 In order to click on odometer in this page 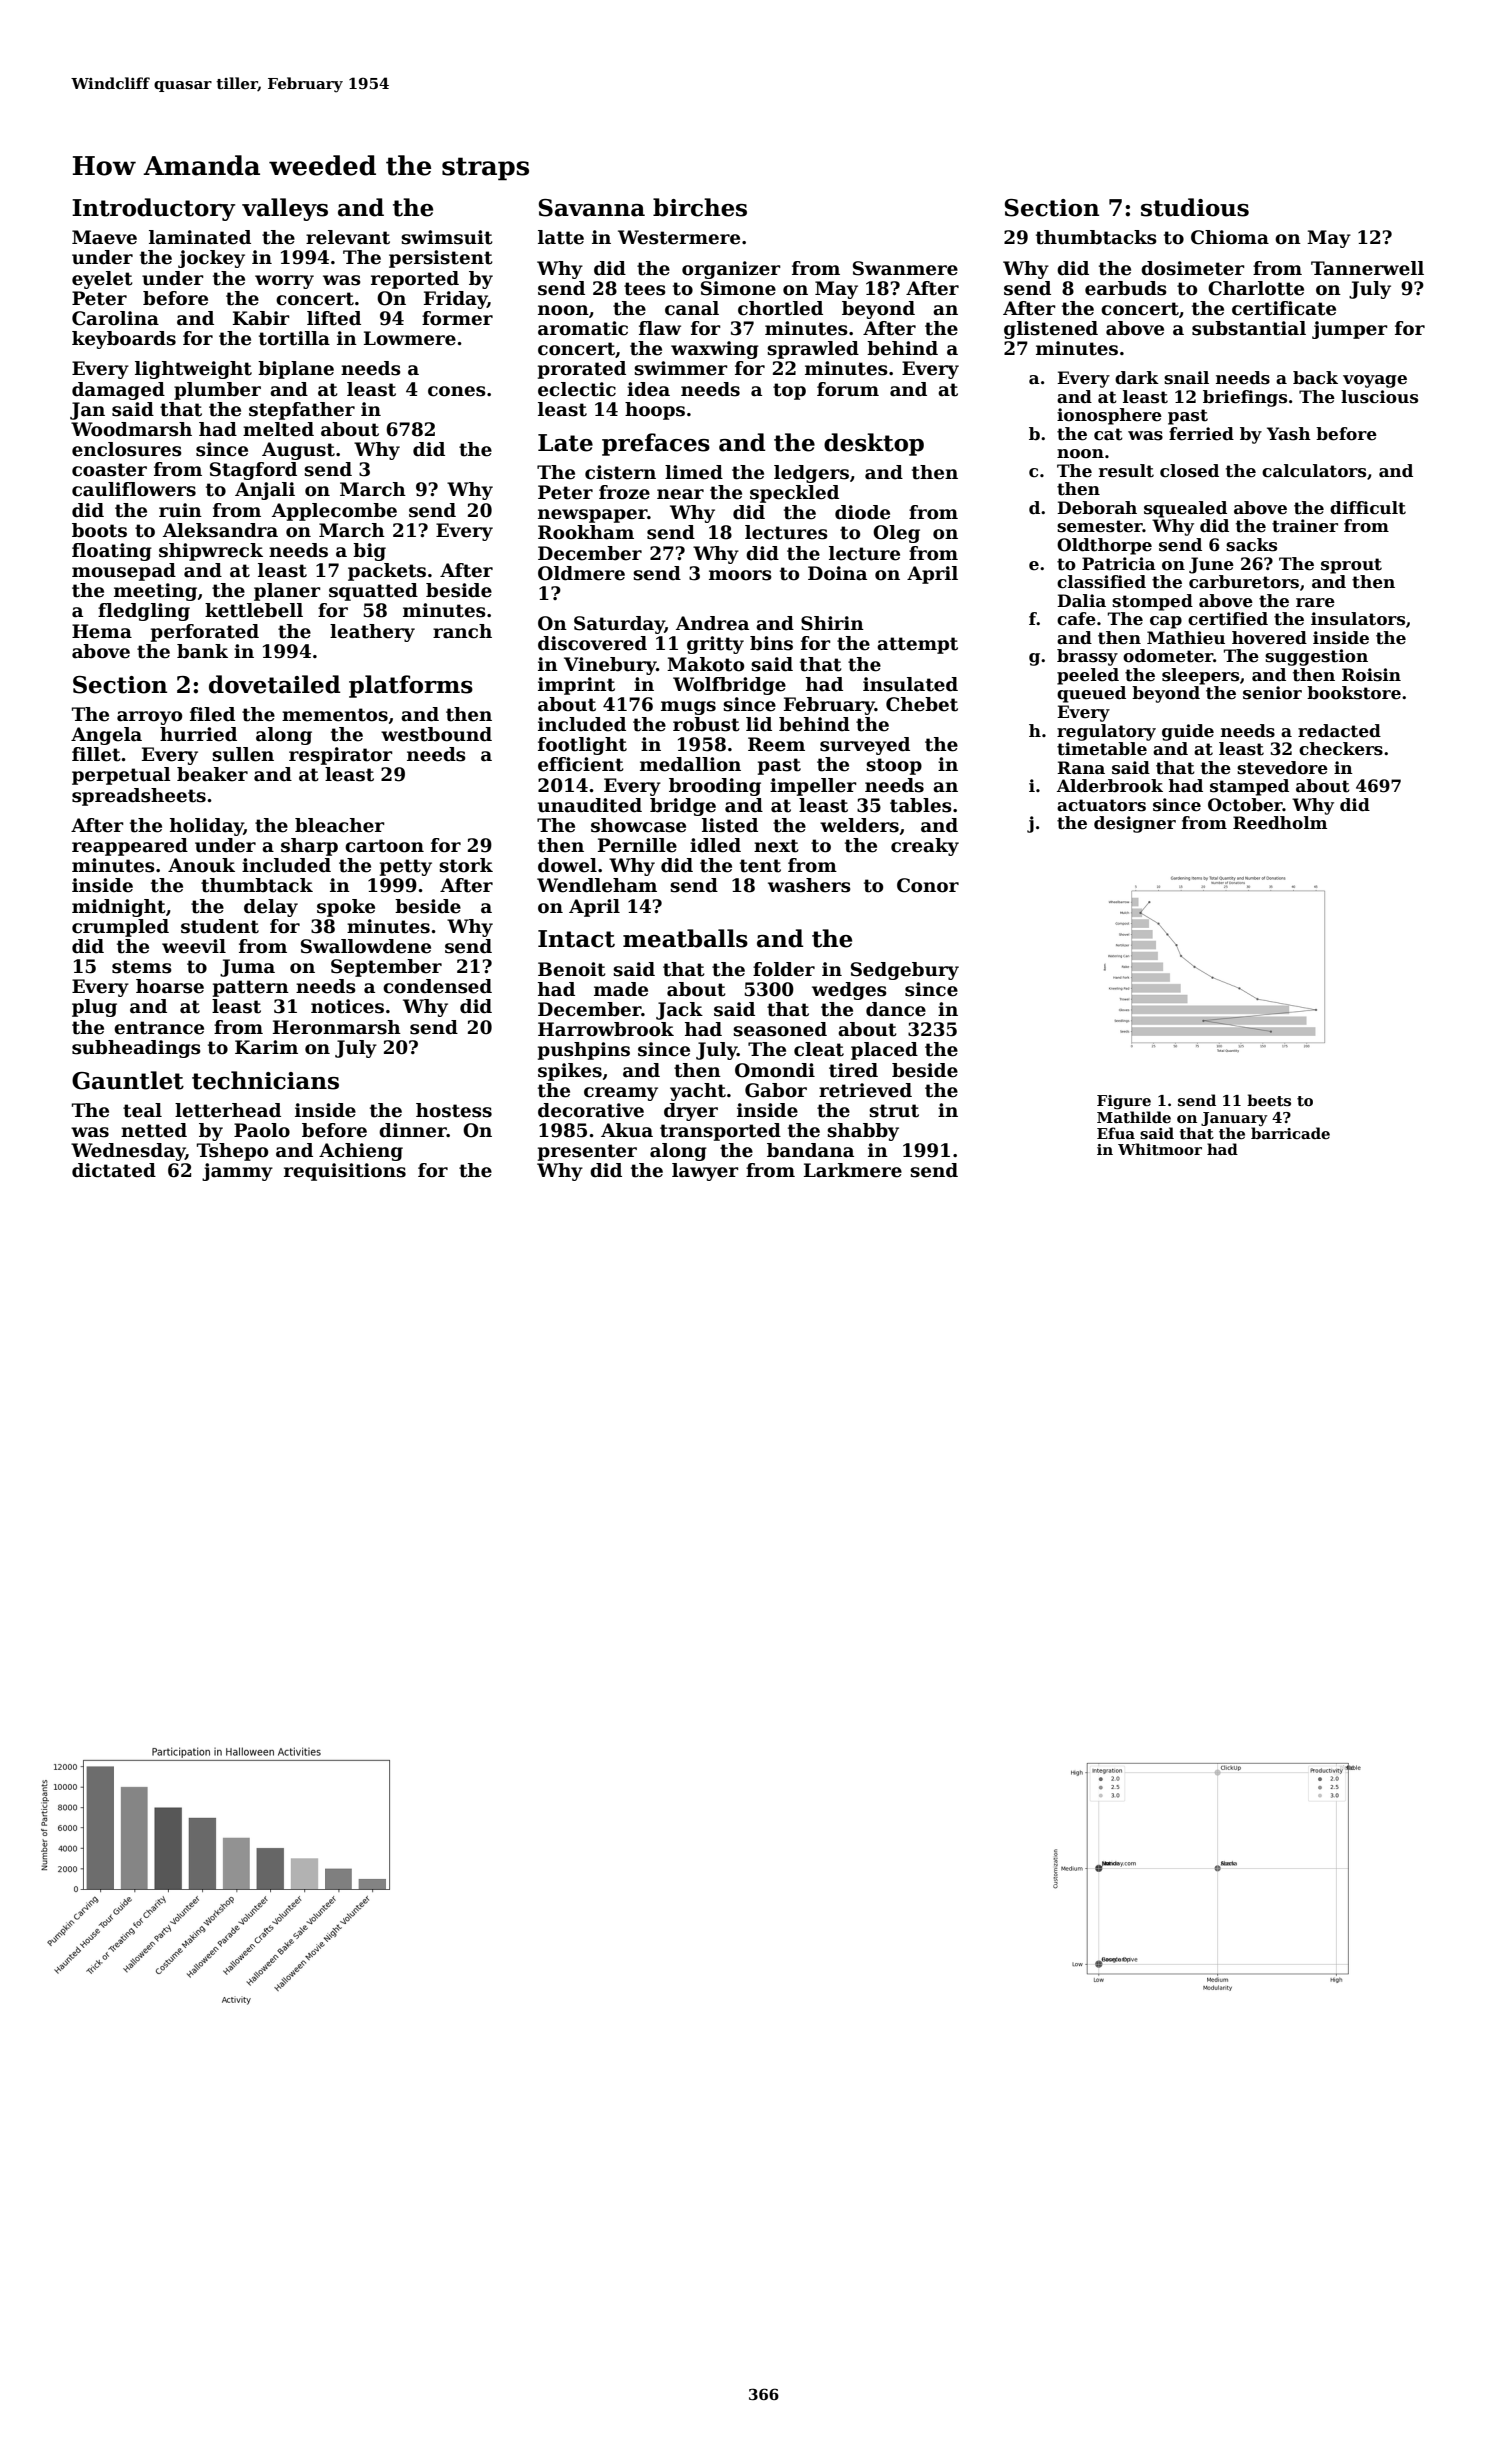, I will do `click(1168, 656)`.
